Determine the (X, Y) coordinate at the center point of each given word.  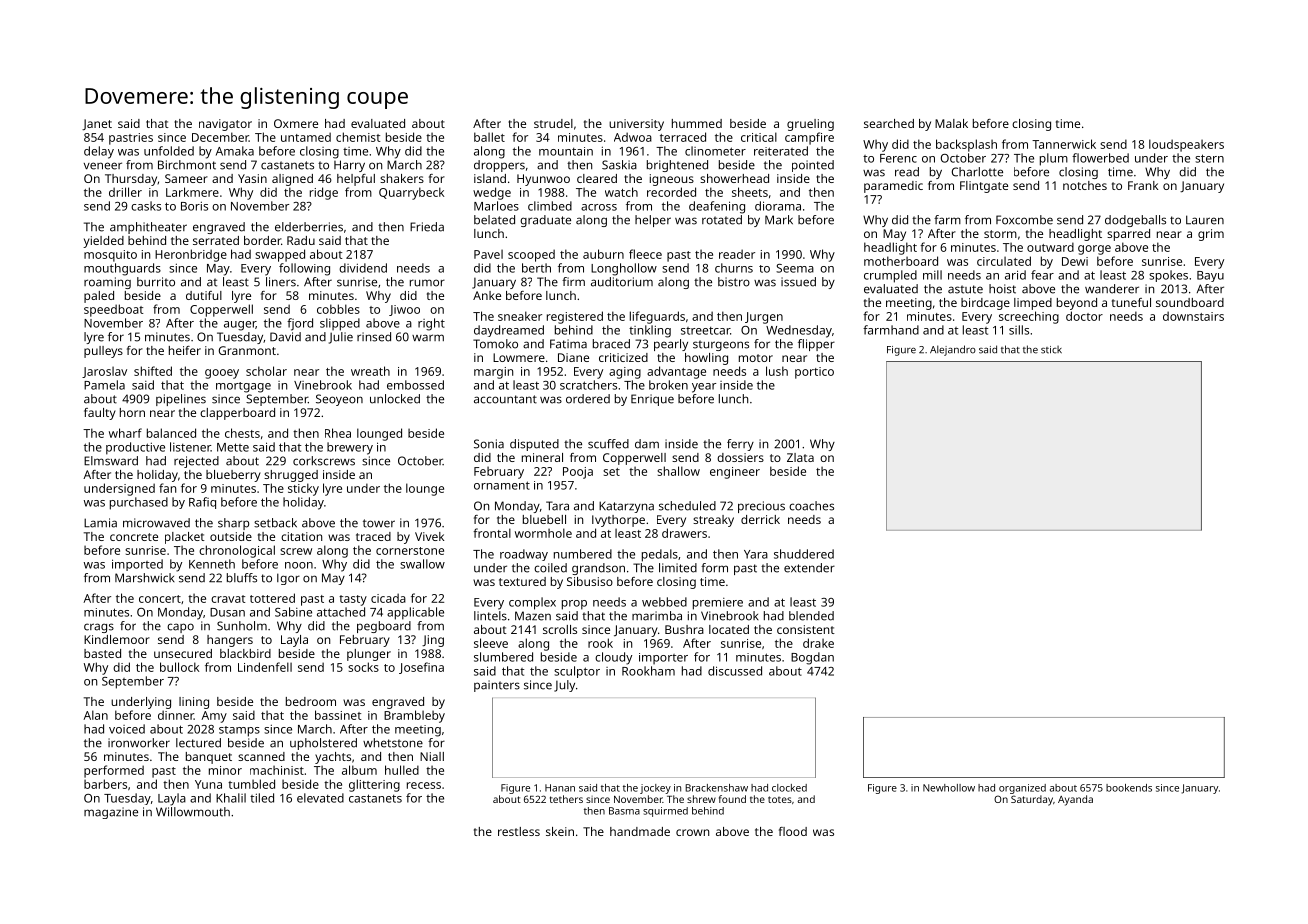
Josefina (421, 668)
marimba (657, 616)
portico (814, 373)
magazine (111, 813)
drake (818, 643)
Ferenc (898, 158)
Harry (349, 166)
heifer (185, 350)
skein (560, 831)
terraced (683, 137)
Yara (756, 554)
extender (809, 568)
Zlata (800, 457)
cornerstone (410, 551)
